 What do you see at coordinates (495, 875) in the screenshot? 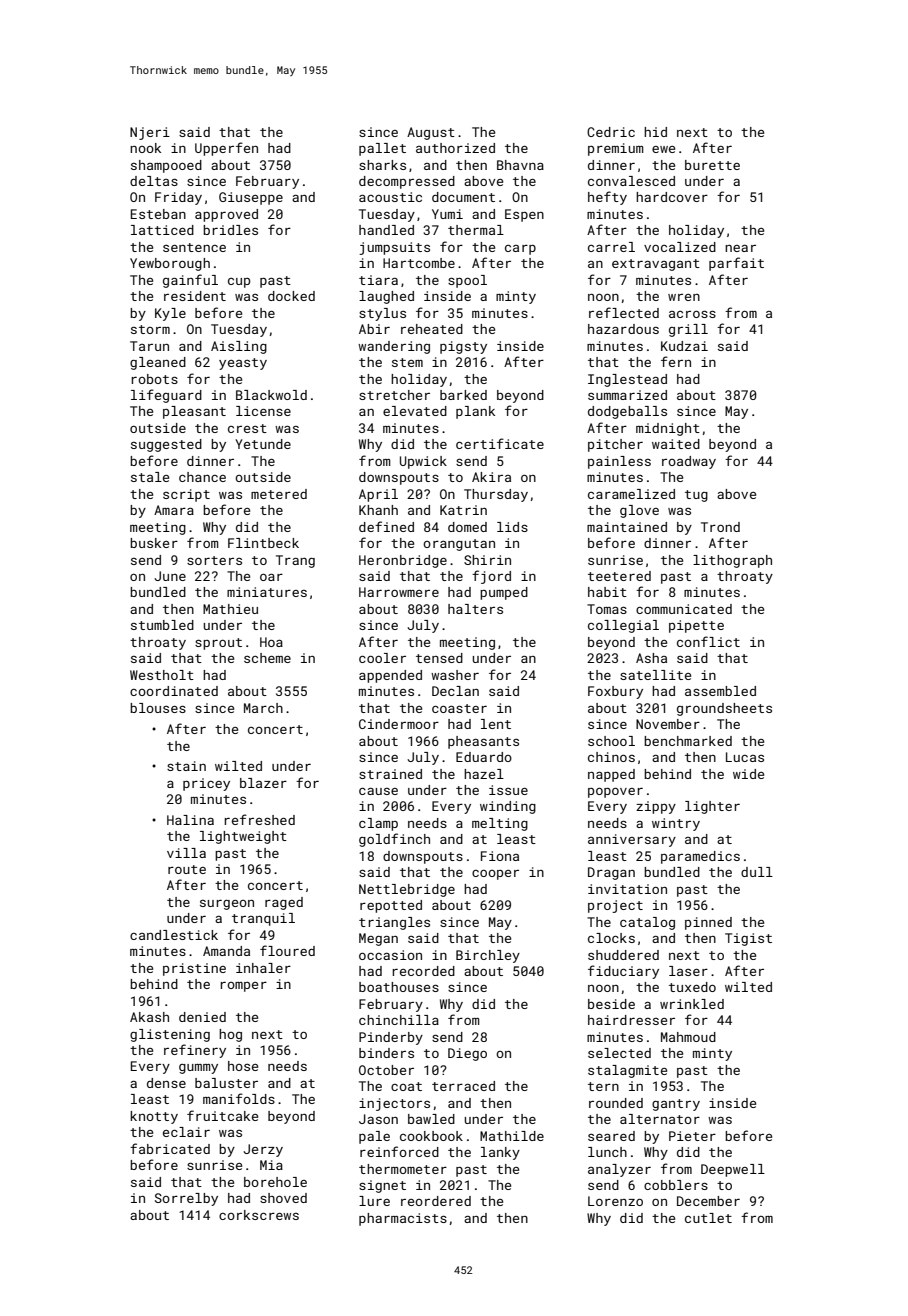
I see `cooper` at bounding box center [495, 875].
